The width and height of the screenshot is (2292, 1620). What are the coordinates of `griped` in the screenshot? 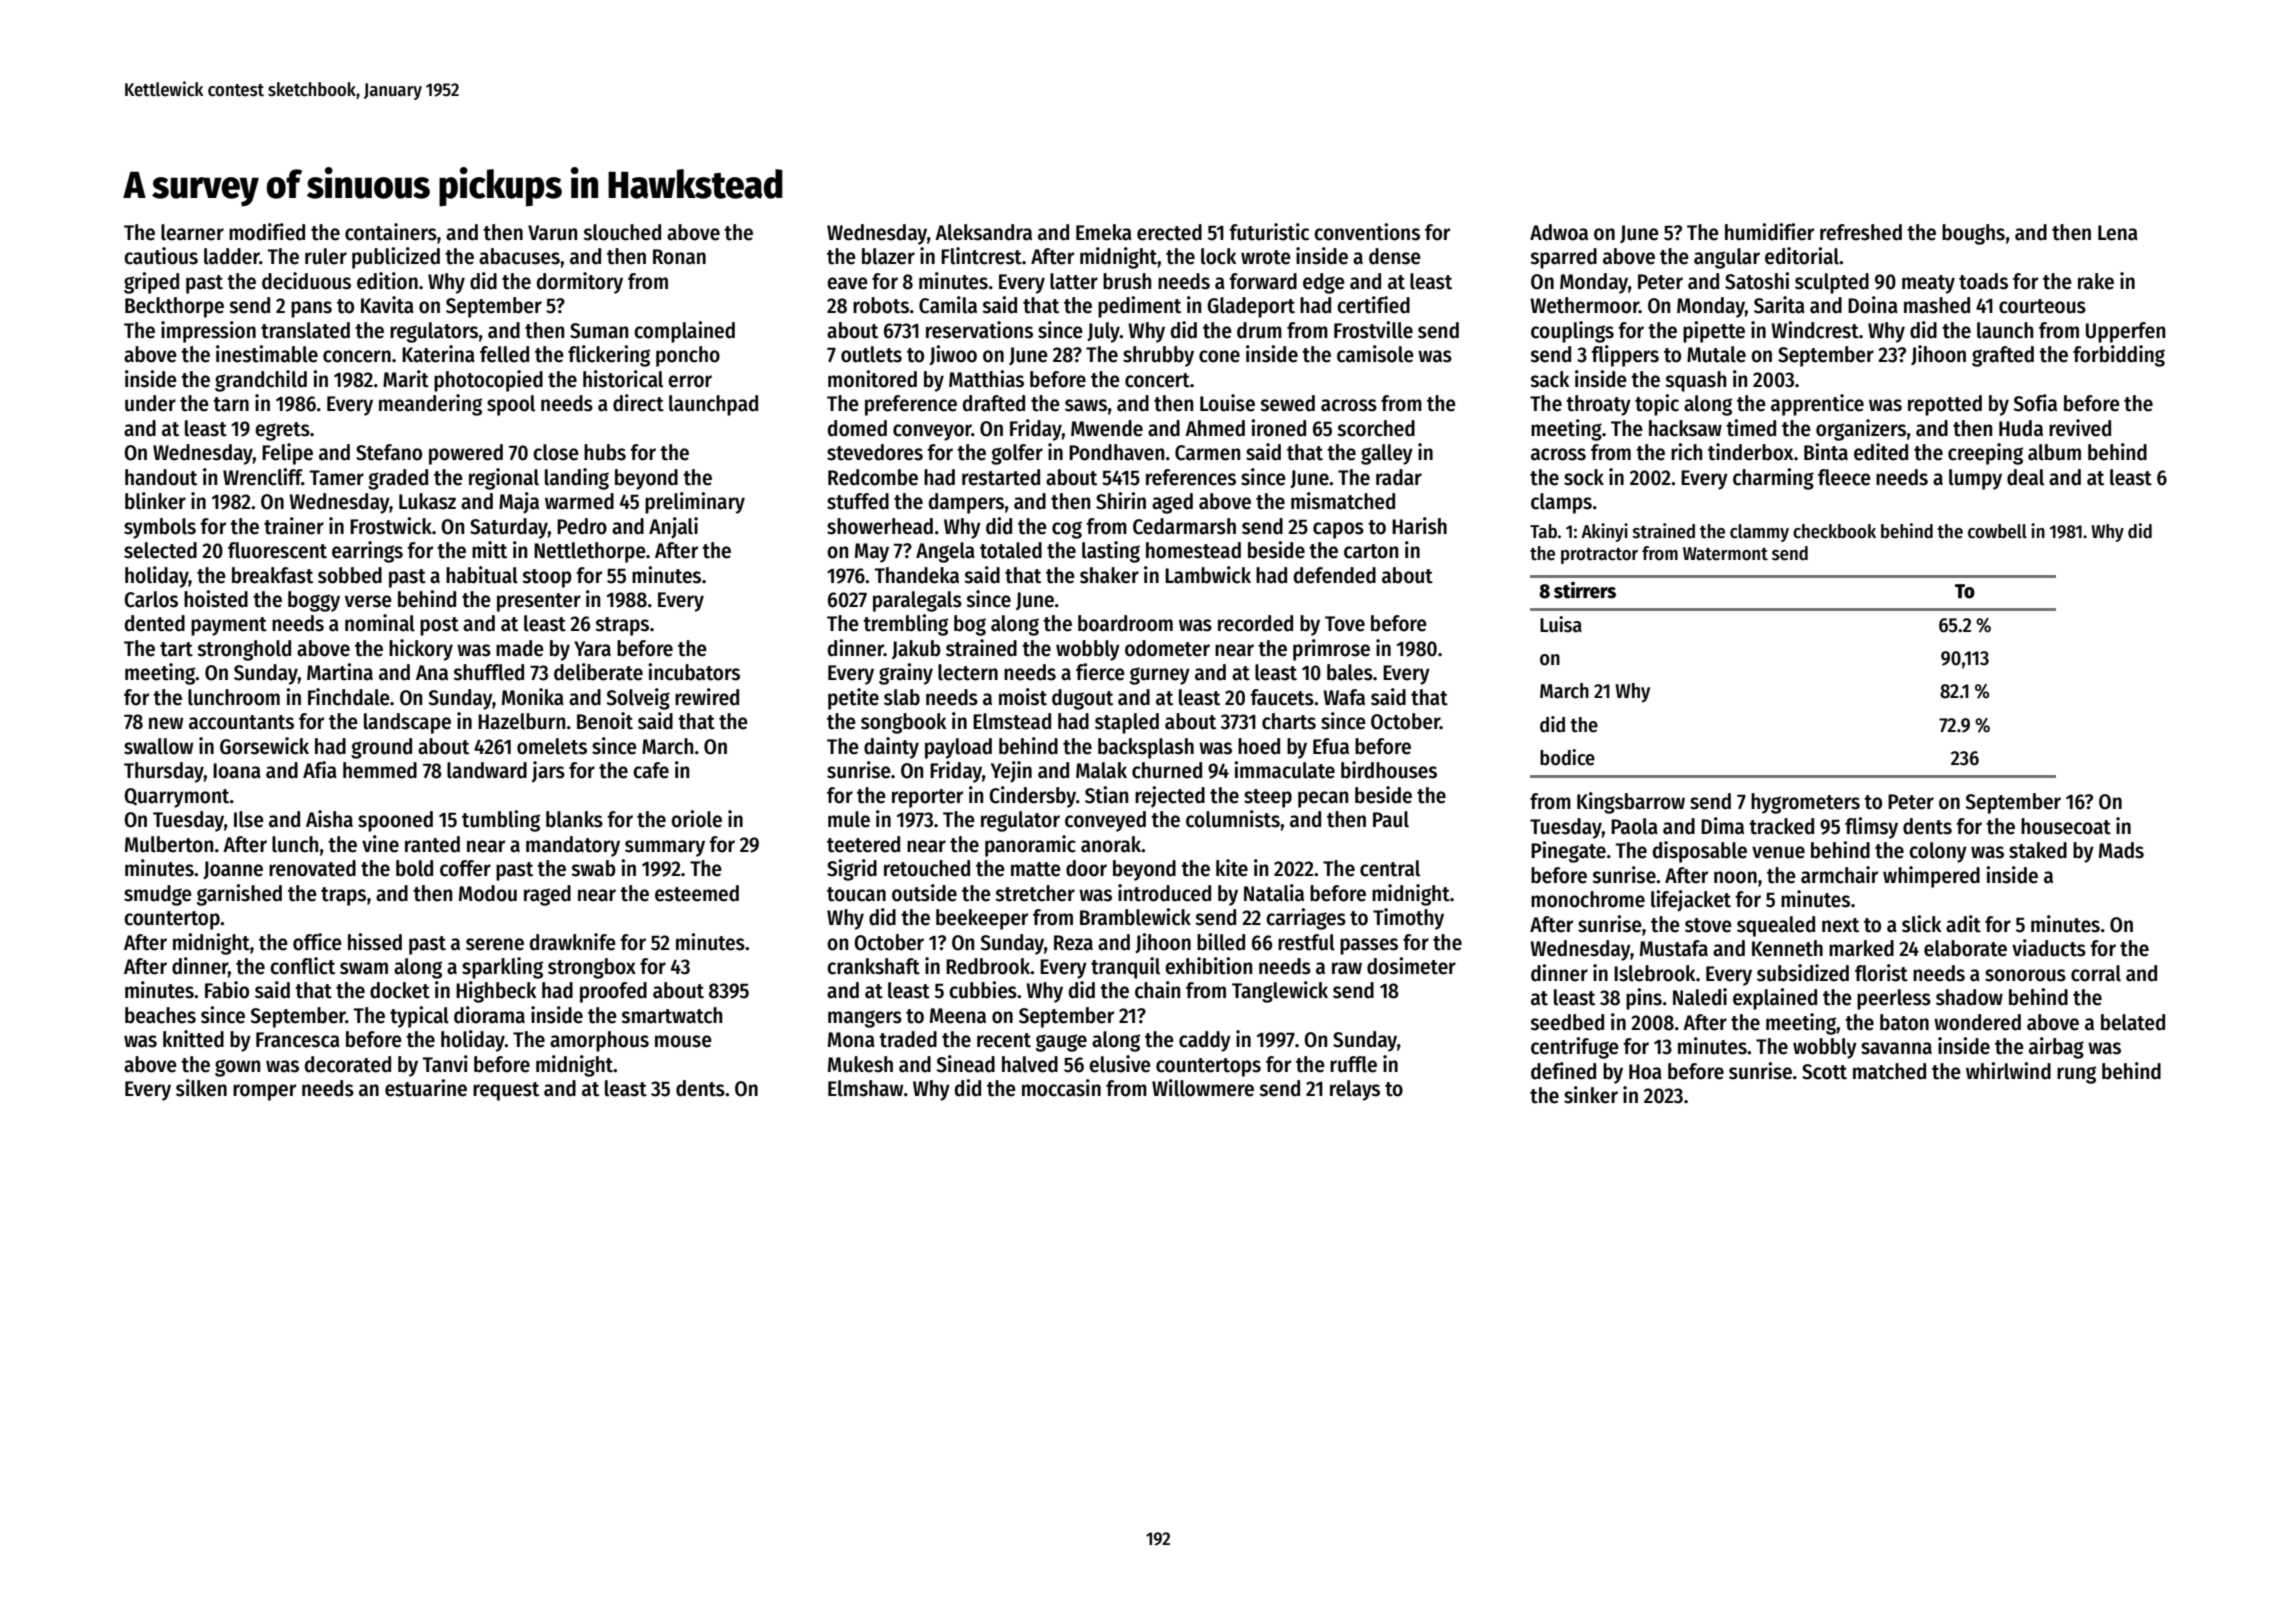 It's located at (151, 283).
